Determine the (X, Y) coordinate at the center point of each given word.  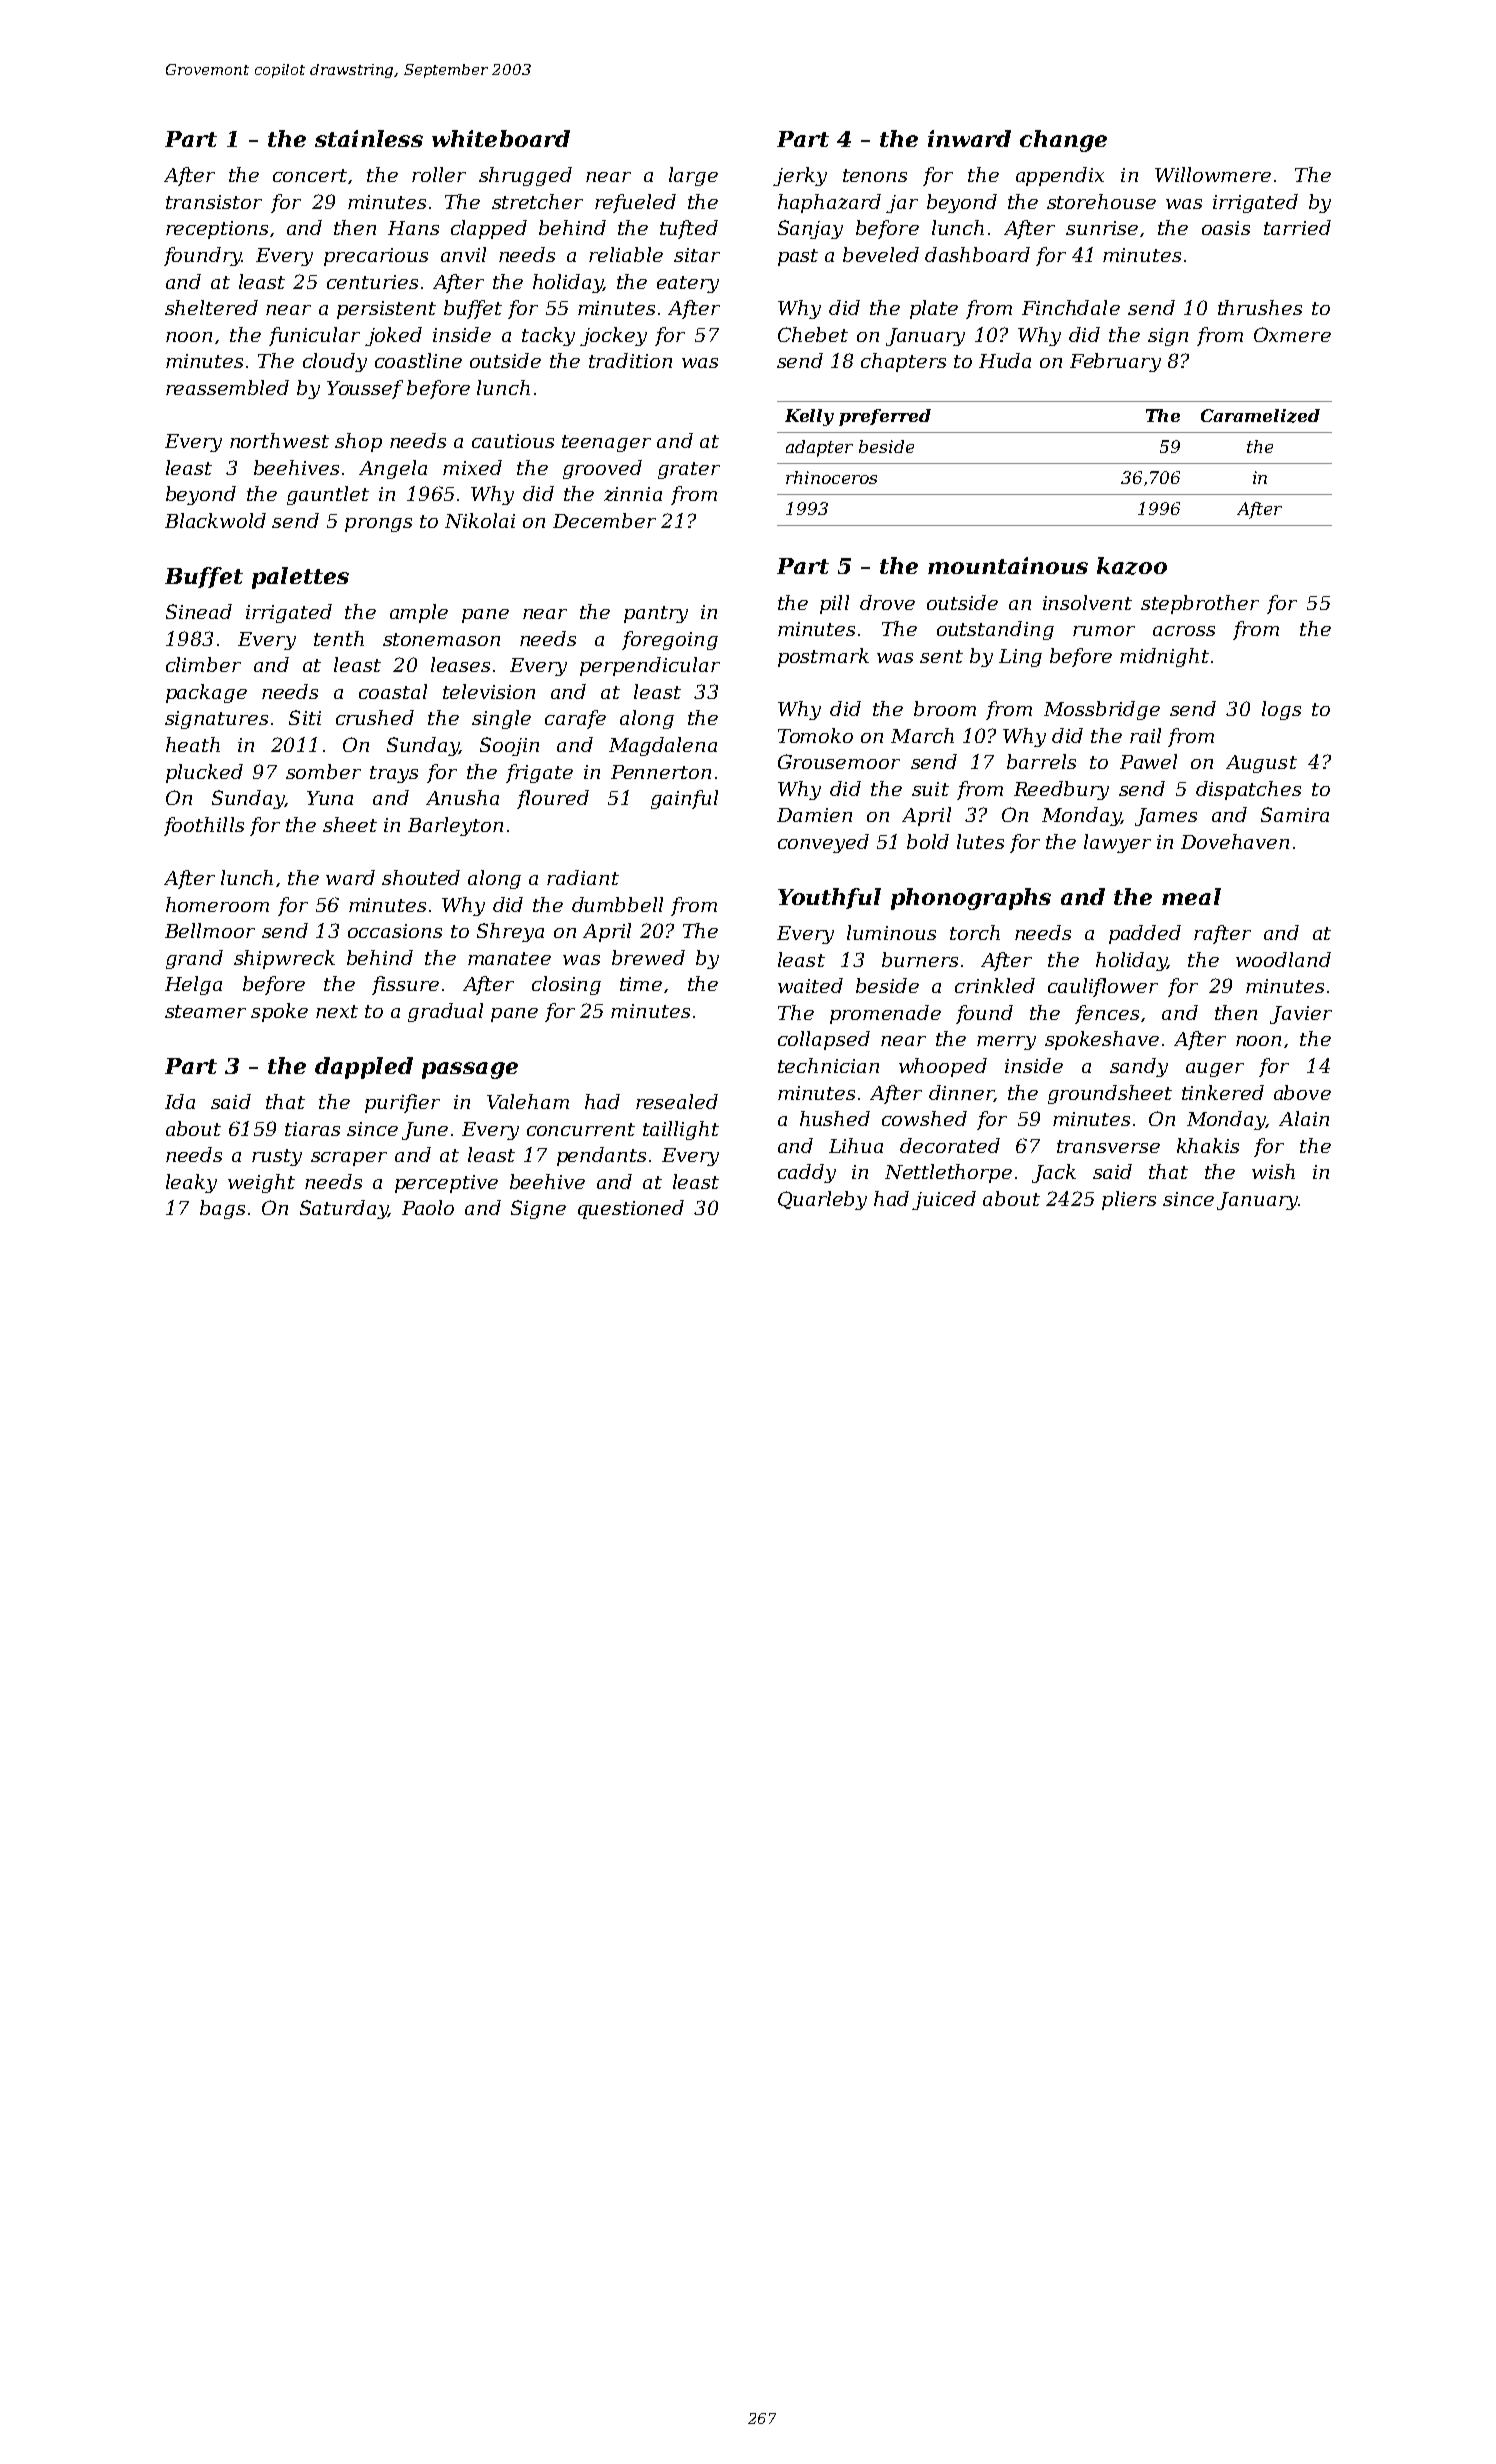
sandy (1139, 1067)
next (337, 1011)
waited (810, 985)
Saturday (344, 1209)
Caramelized (1260, 416)
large (693, 176)
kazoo (1132, 566)
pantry (656, 614)
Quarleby (822, 1200)
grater (689, 470)
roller (439, 174)
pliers (1129, 1200)
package (206, 693)
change (1063, 141)
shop (358, 442)
